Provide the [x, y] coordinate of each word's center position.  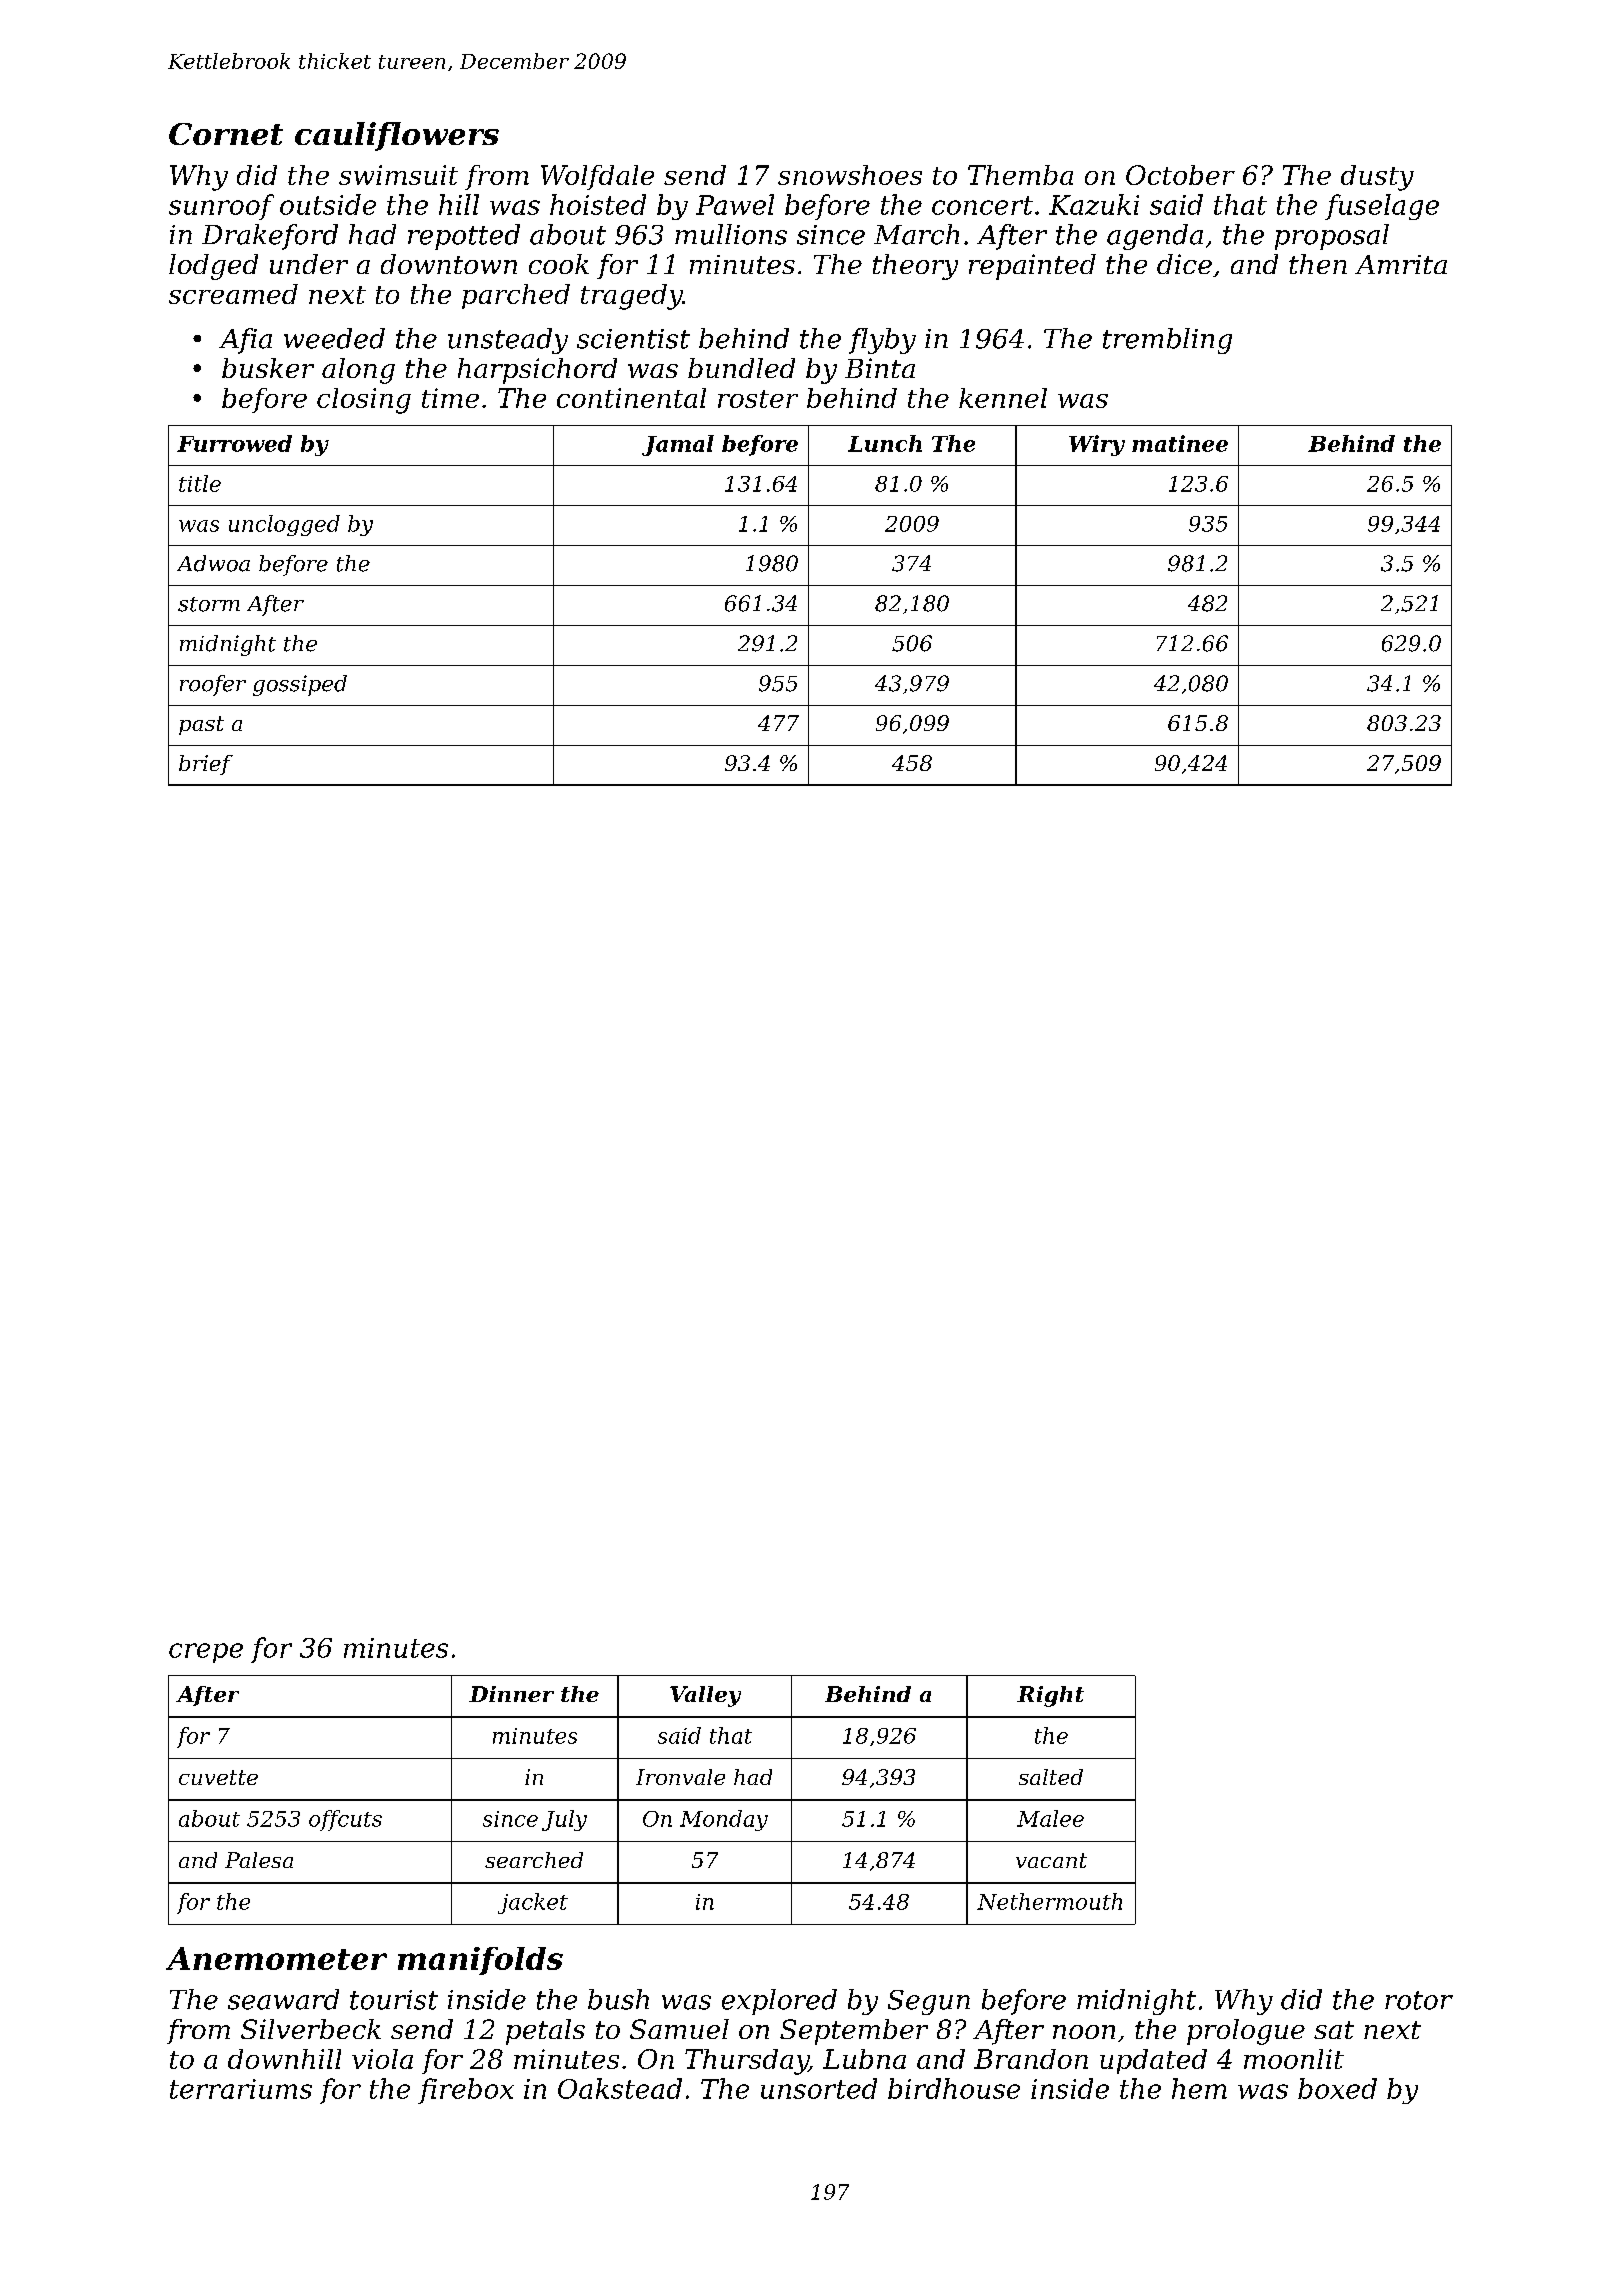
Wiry [1097, 445]
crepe [206, 1653]
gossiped [300, 685]
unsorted [819, 2088]
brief [206, 765]
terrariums [241, 2089]
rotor [1419, 2000]
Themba [1020, 175]
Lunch [885, 443]
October [1180, 175]
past [201, 725]
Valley [705, 1696]
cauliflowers [397, 136]
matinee [1180, 443]
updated [1153, 2061]
